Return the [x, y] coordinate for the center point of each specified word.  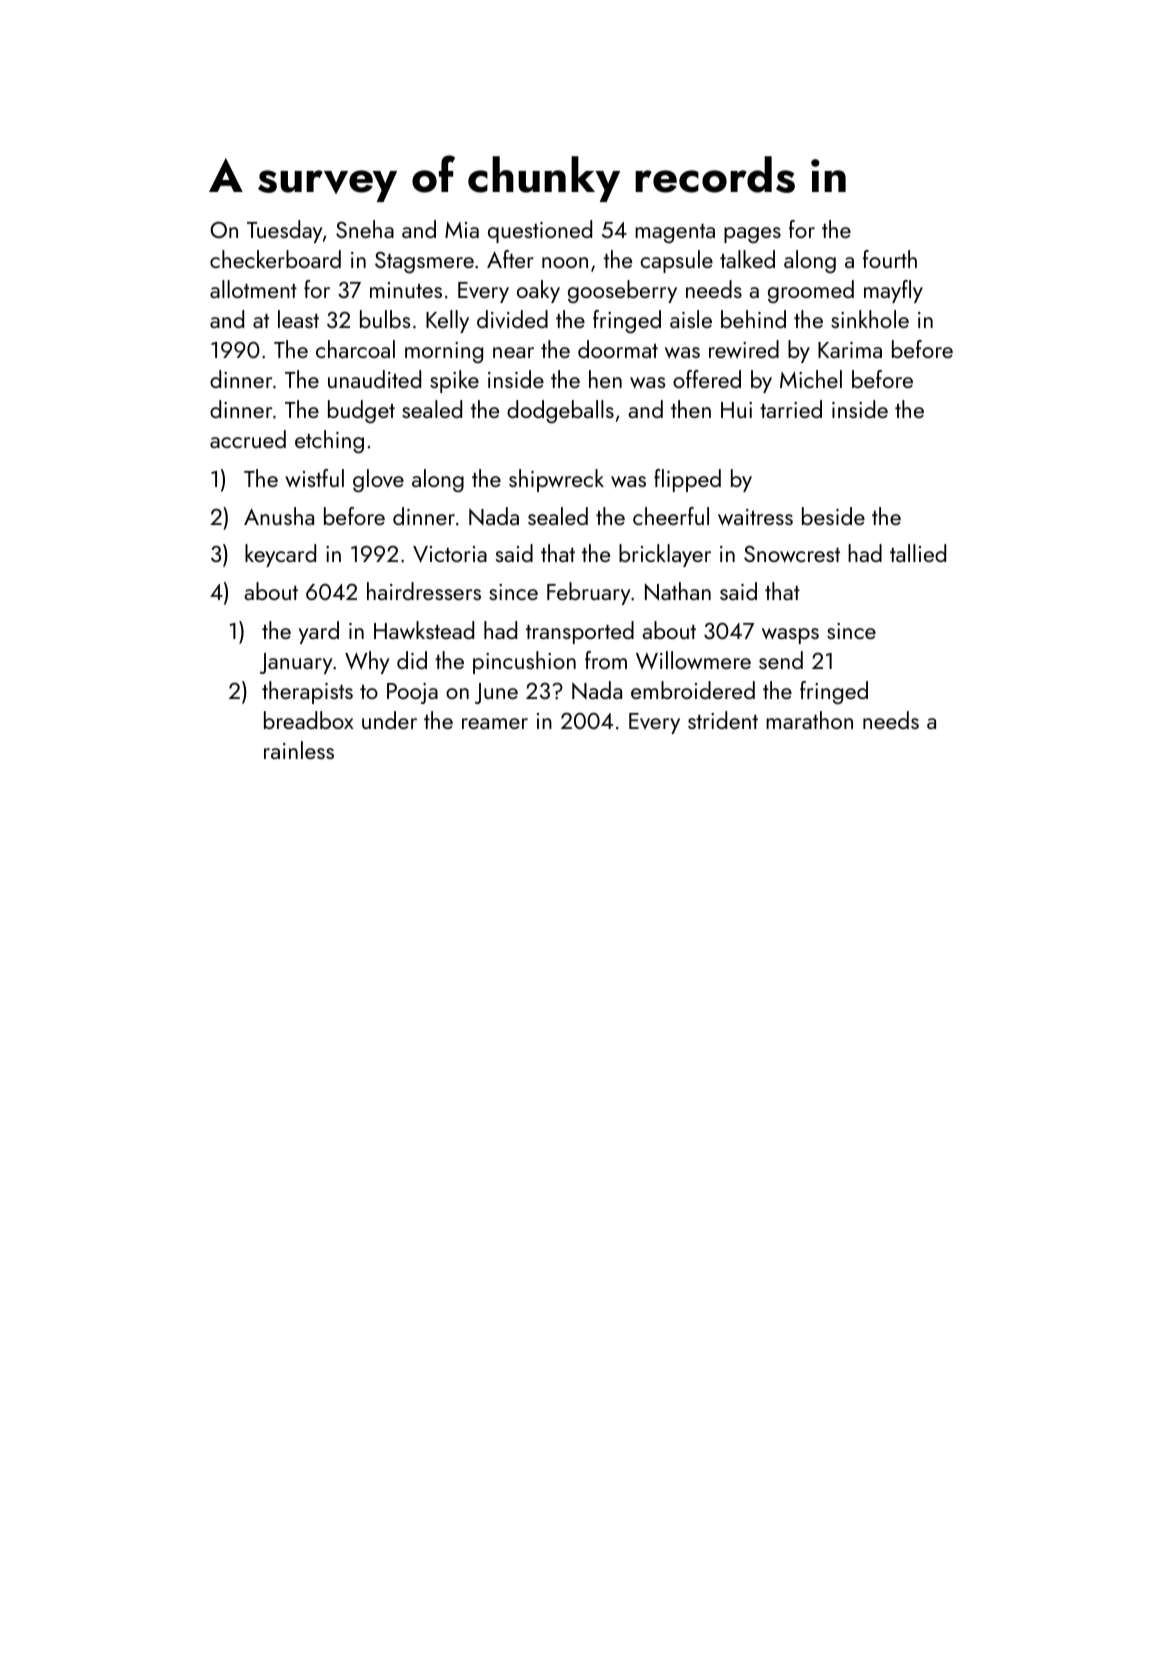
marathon [809, 720]
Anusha [279, 516]
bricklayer [665, 555]
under [389, 720]
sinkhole [870, 319]
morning [444, 352]
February [588, 593]
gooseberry [622, 291]
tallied [918, 553]
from [606, 660]
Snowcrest [792, 554]
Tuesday [284, 231]
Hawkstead [424, 630]
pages [752, 235]
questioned [540, 231]
